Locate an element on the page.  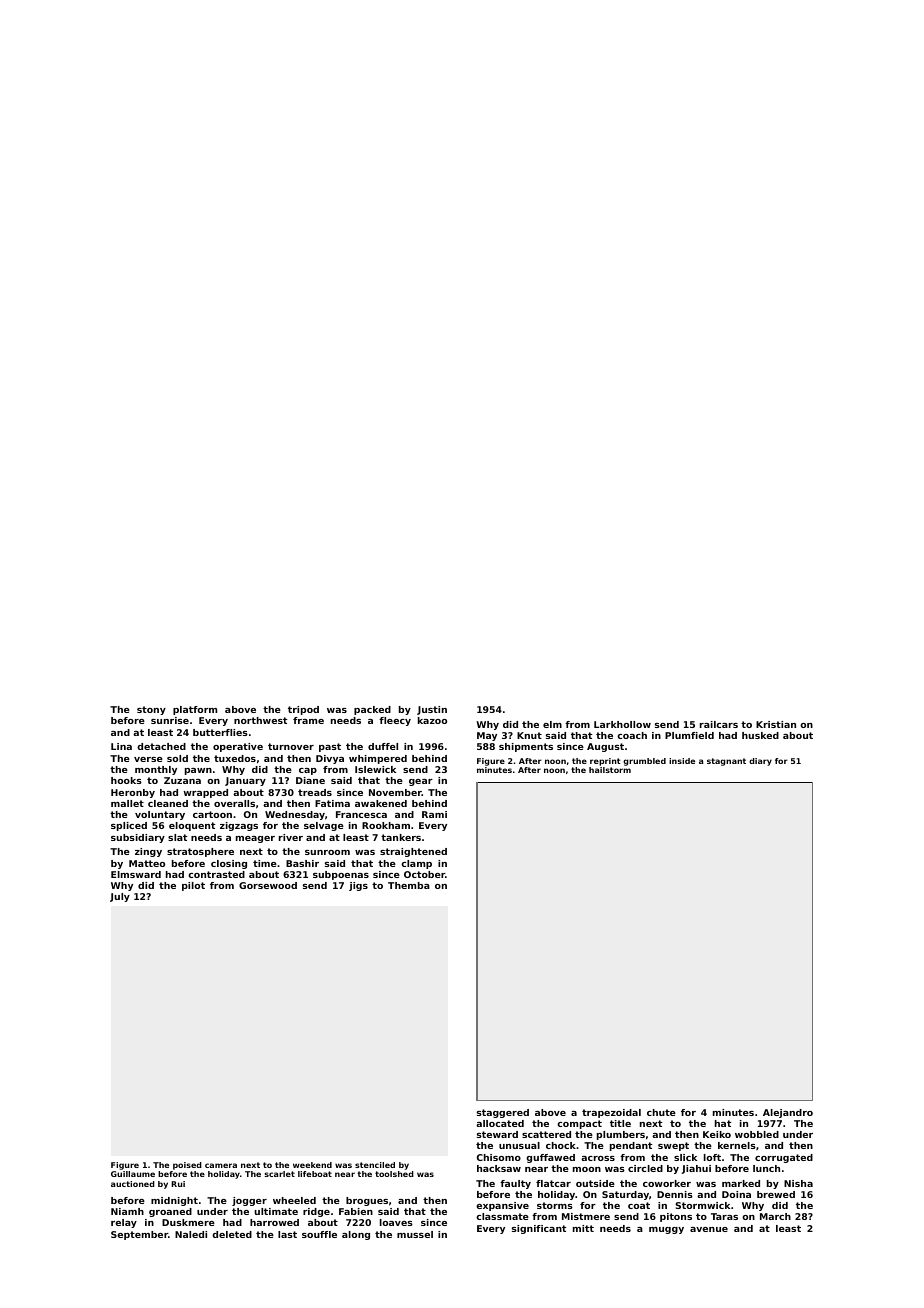
staggered is located at coordinates (503, 1113).
